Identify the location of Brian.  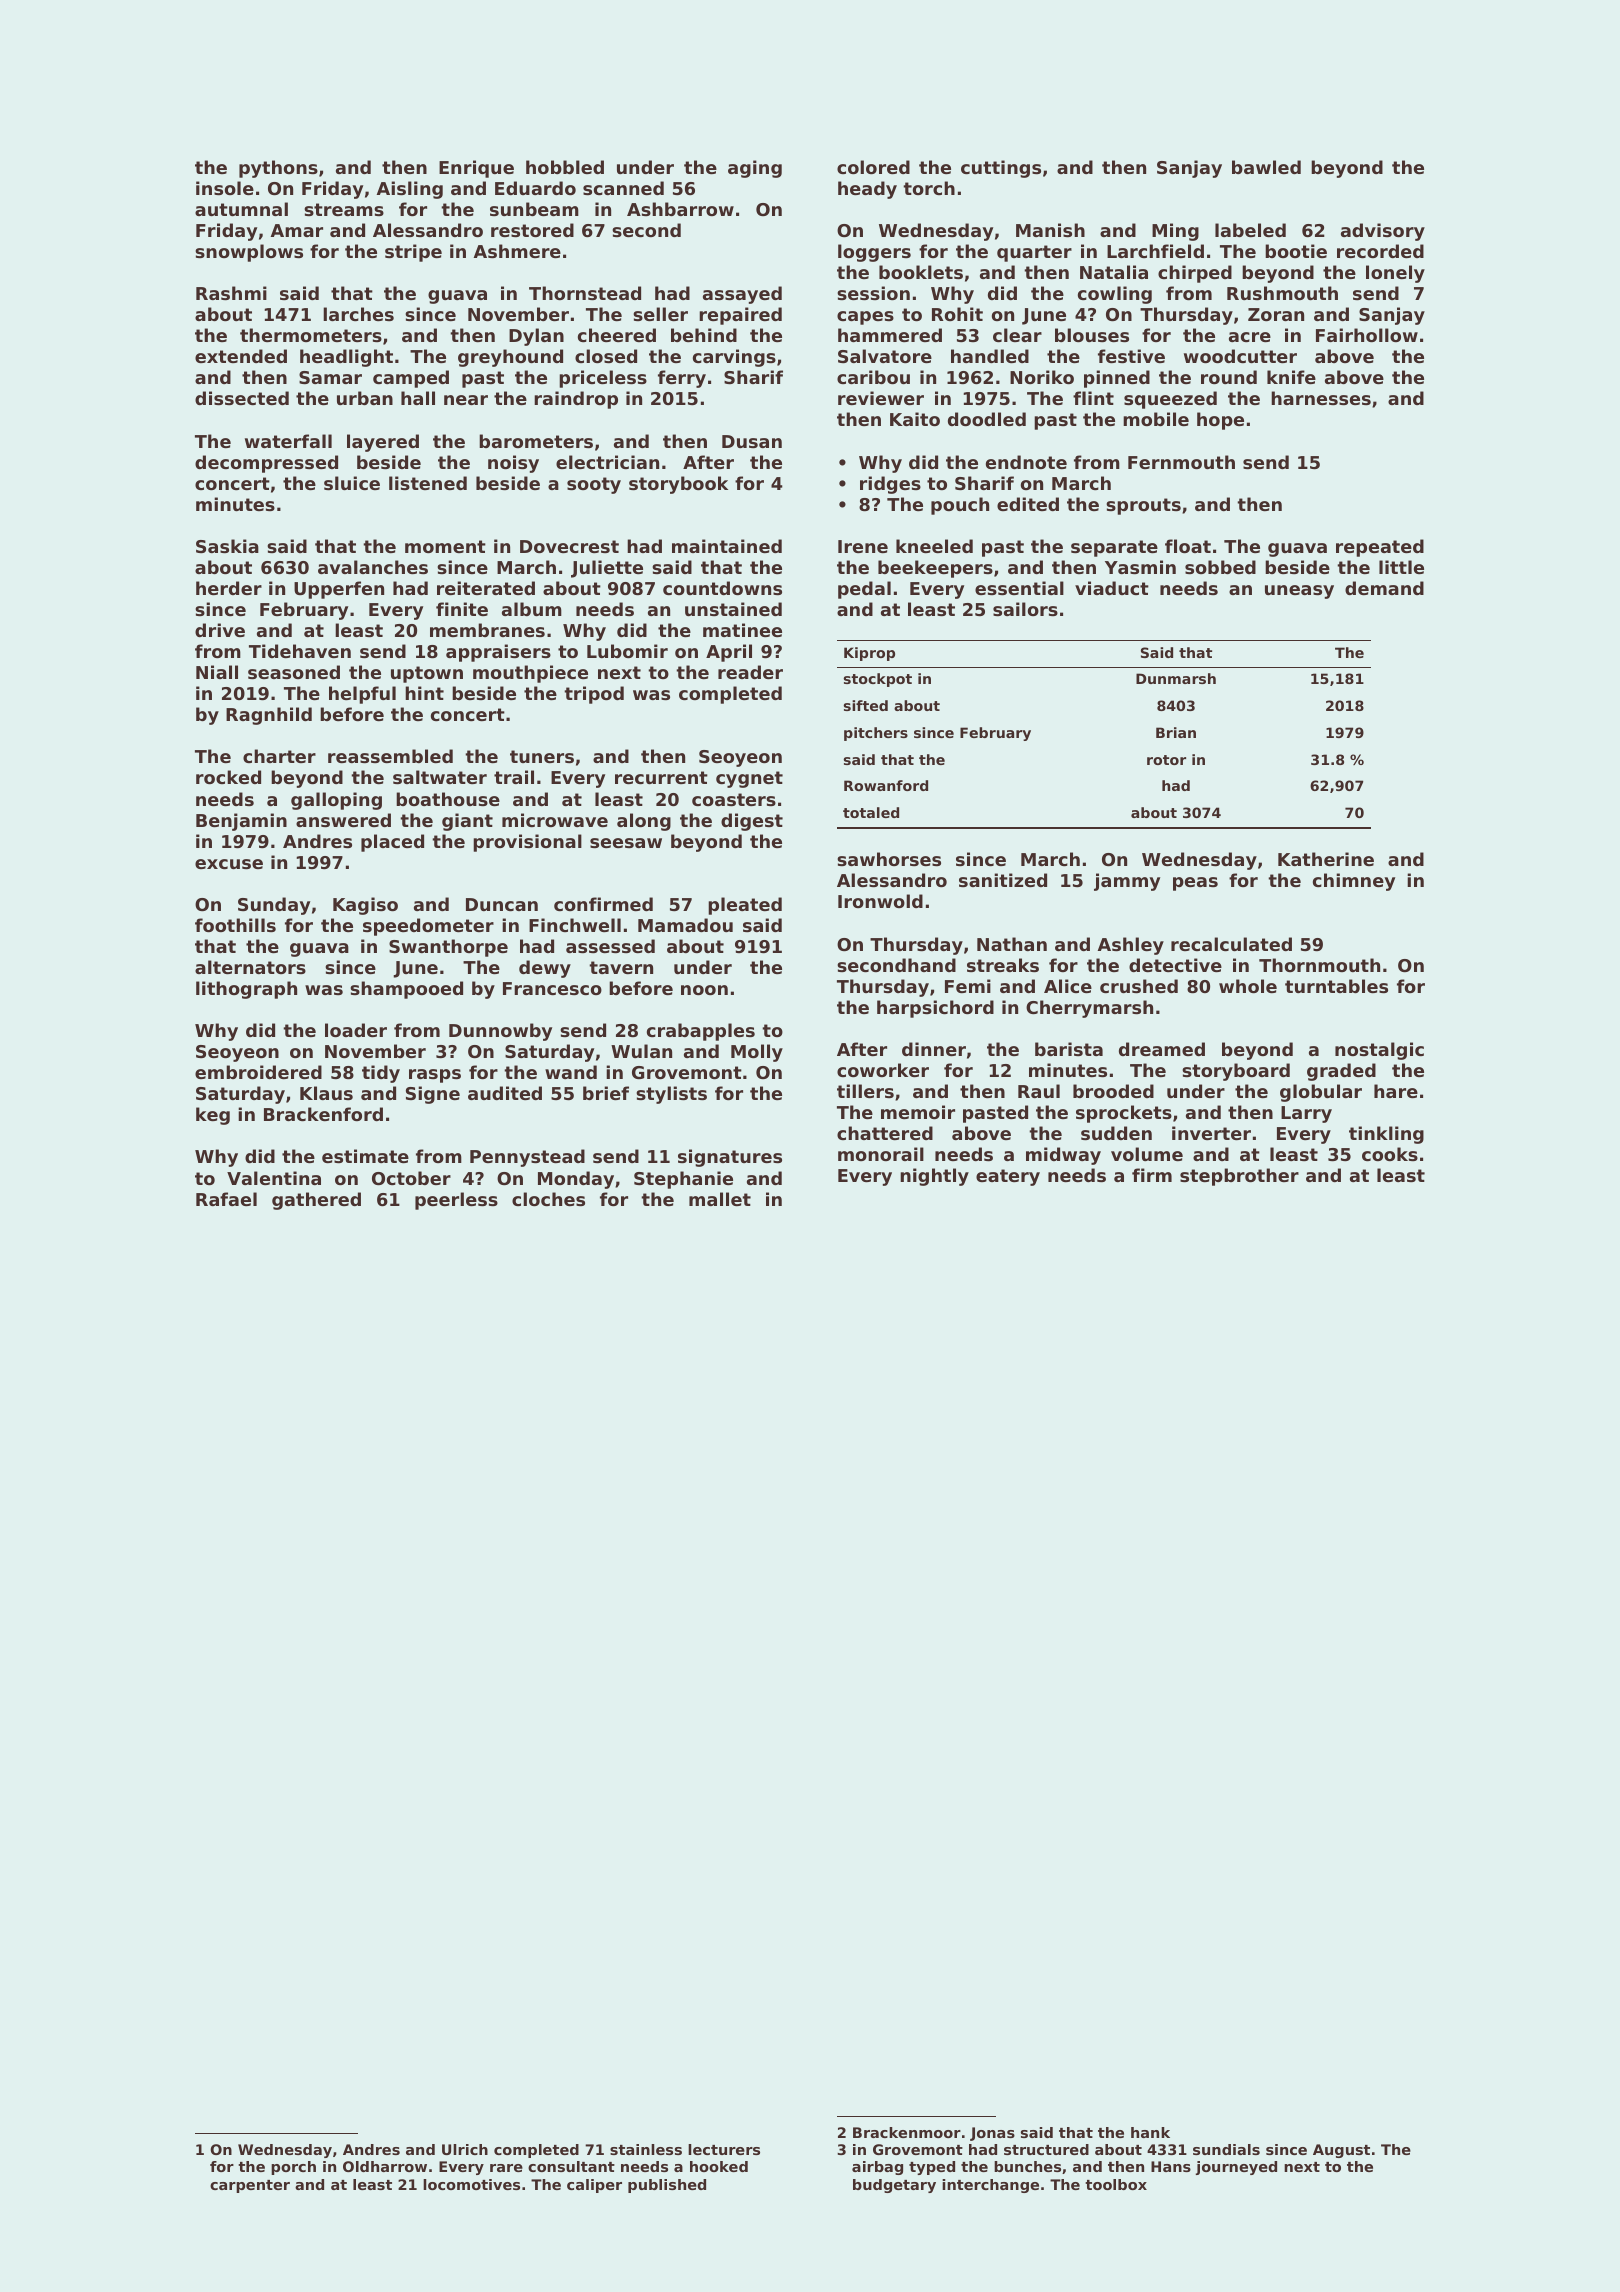
(1176, 732).
